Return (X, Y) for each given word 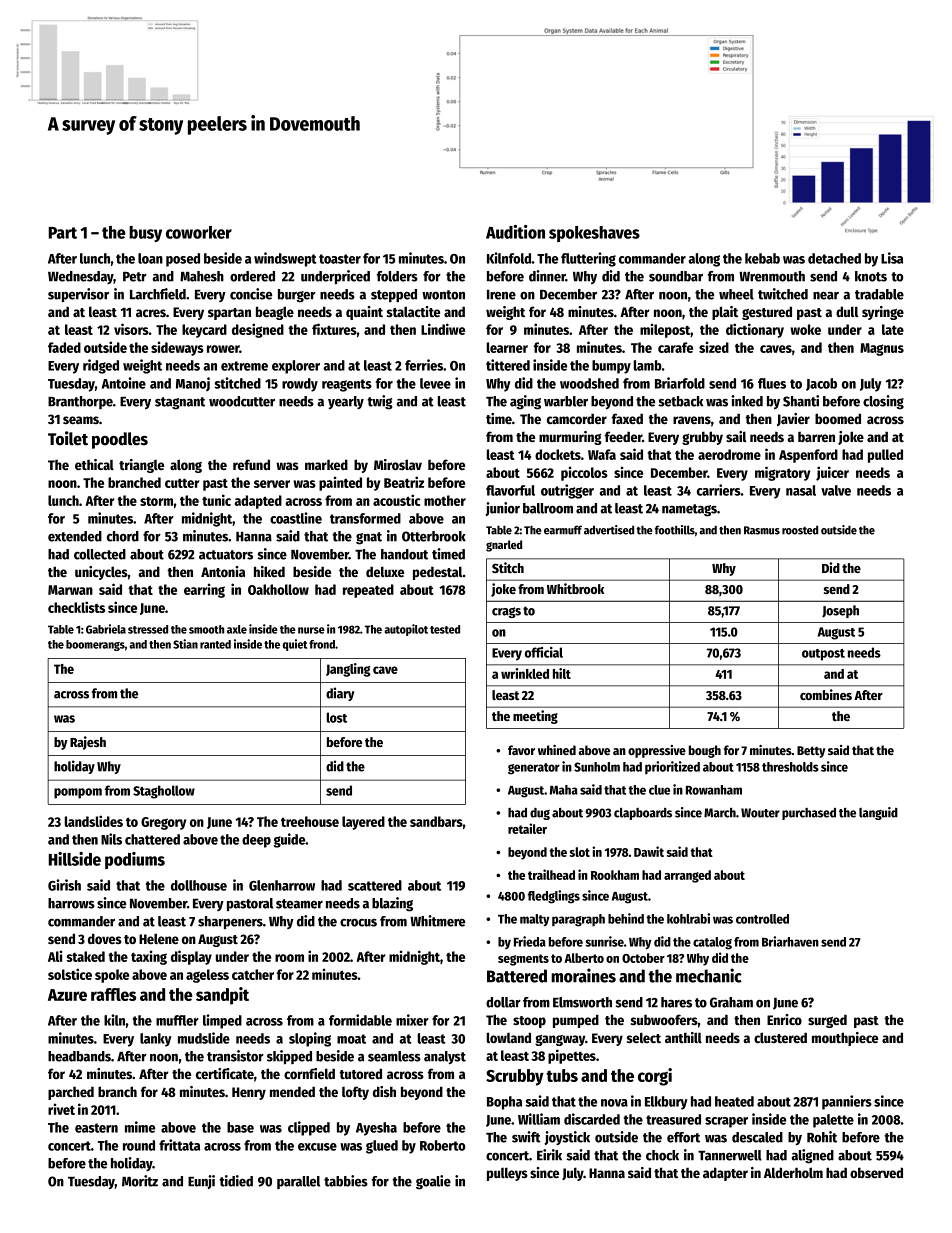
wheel (736, 294)
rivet (61, 1109)
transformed (365, 518)
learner (507, 347)
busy (145, 234)
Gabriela (106, 629)
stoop (529, 1022)
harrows (71, 903)
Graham (731, 1002)
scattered (375, 885)
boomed (838, 418)
